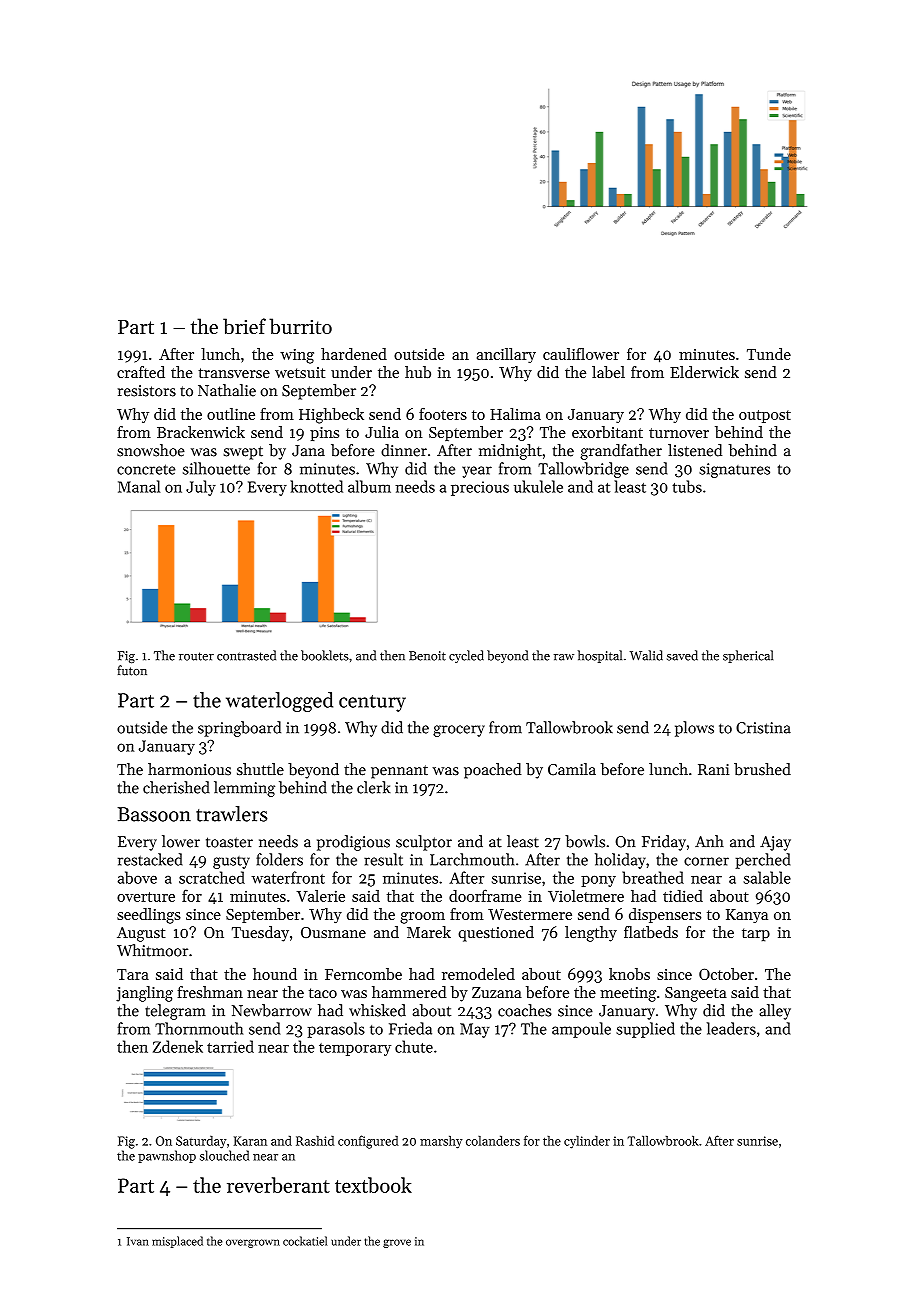 This screenshot has width=908, height=1316. What do you see at coordinates (497, 992) in the screenshot?
I see `Zuzana` at bounding box center [497, 992].
